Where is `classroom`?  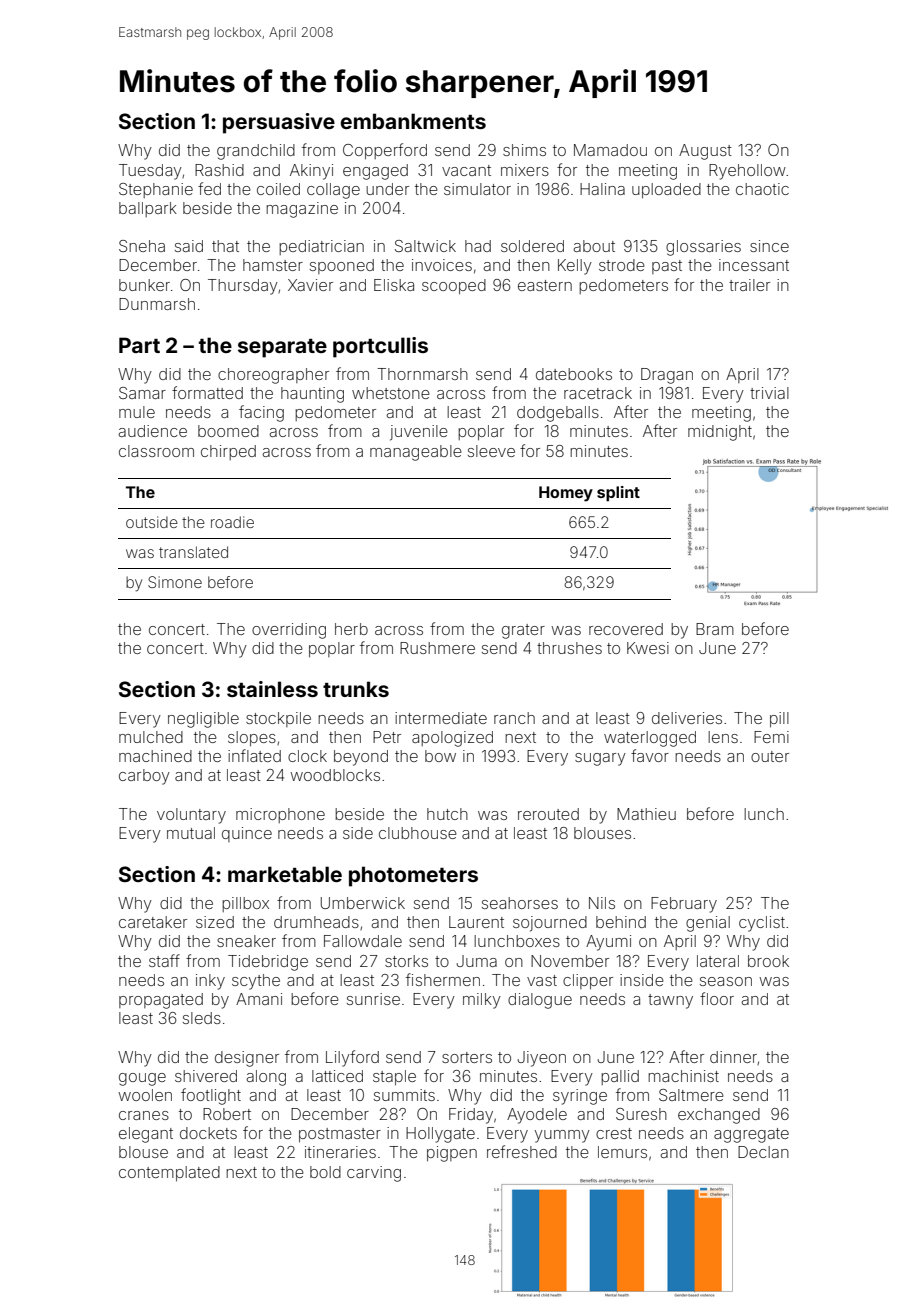
classroom is located at coordinates (156, 451).
